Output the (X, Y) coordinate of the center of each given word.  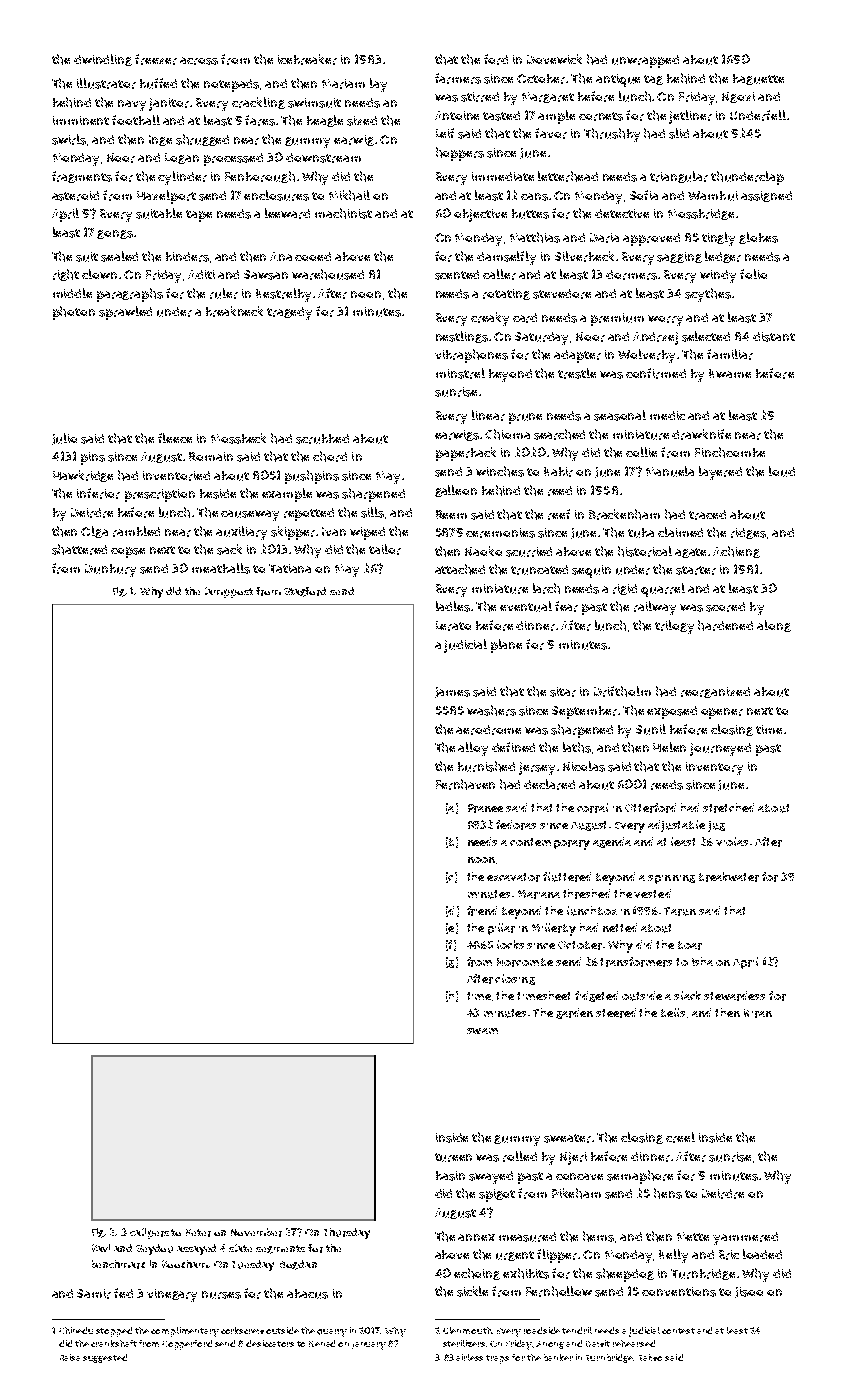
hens (668, 1193)
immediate (503, 176)
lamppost (229, 592)
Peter (198, 1233)
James (452, 692)
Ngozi (738, 97)
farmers (458, 78)
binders (187, 257)
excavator (513, 877)
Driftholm (622, 691)
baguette (758, 79)
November (256, 1232)
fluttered (567, 877)
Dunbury (110, 570)
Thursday (347, 1233)
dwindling (103, 60)
